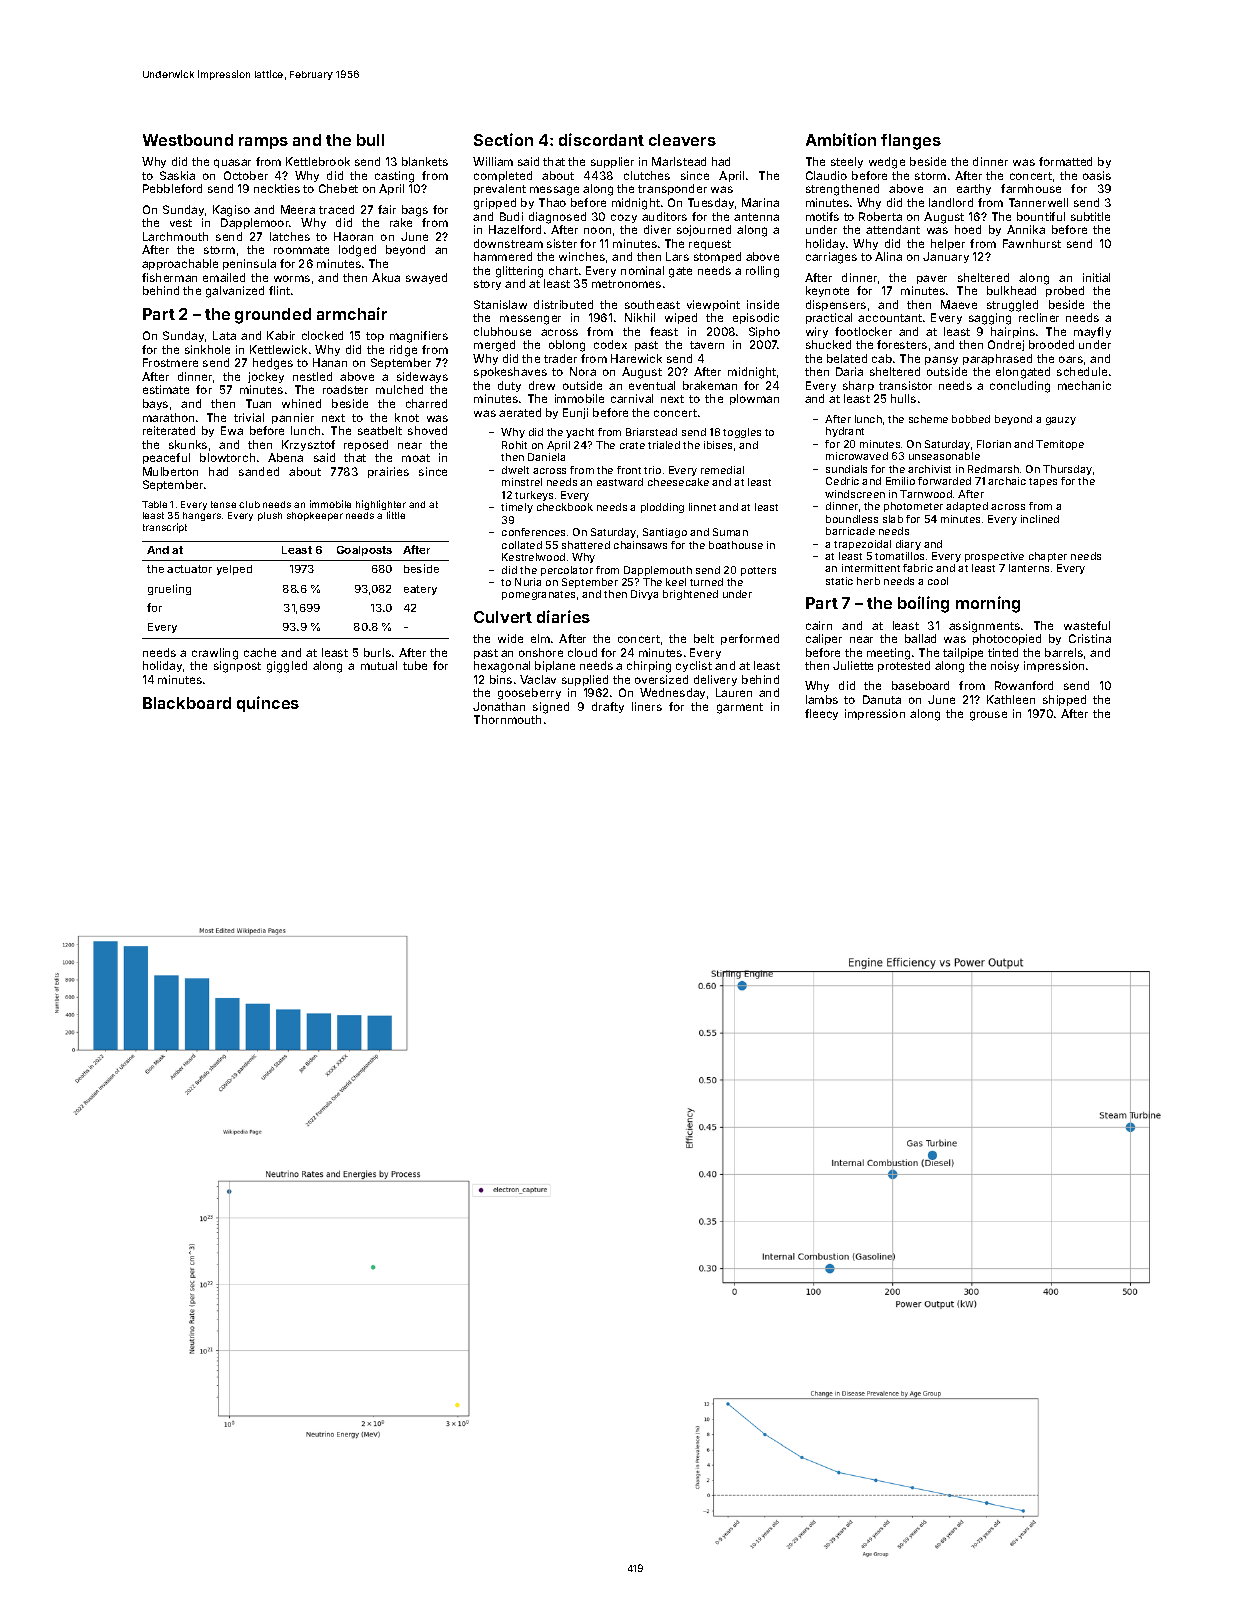  I want to click on Vaclav, so click(538, 679).
